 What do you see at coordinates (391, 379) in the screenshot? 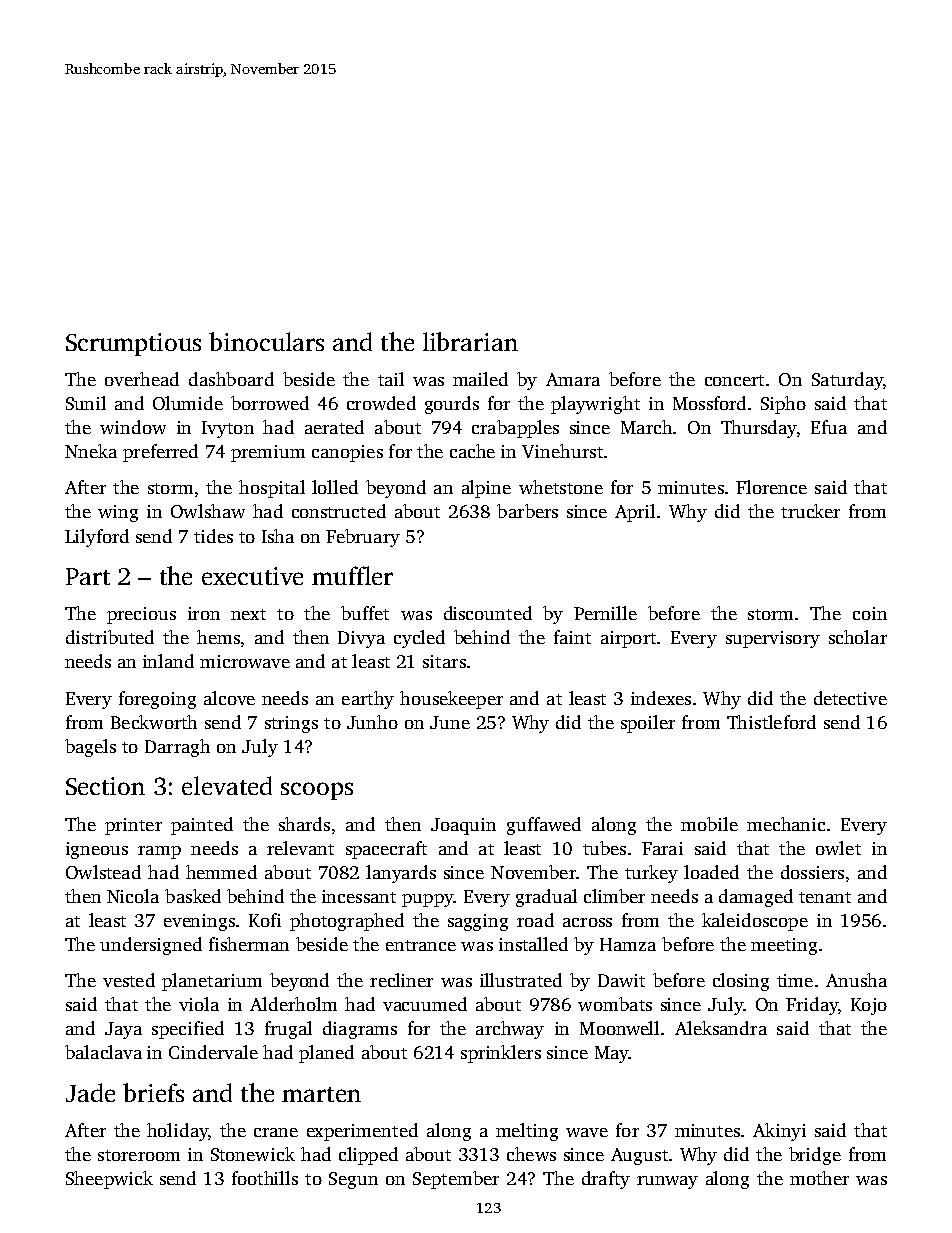
I see `tail` at bounding box center [391, 379].
